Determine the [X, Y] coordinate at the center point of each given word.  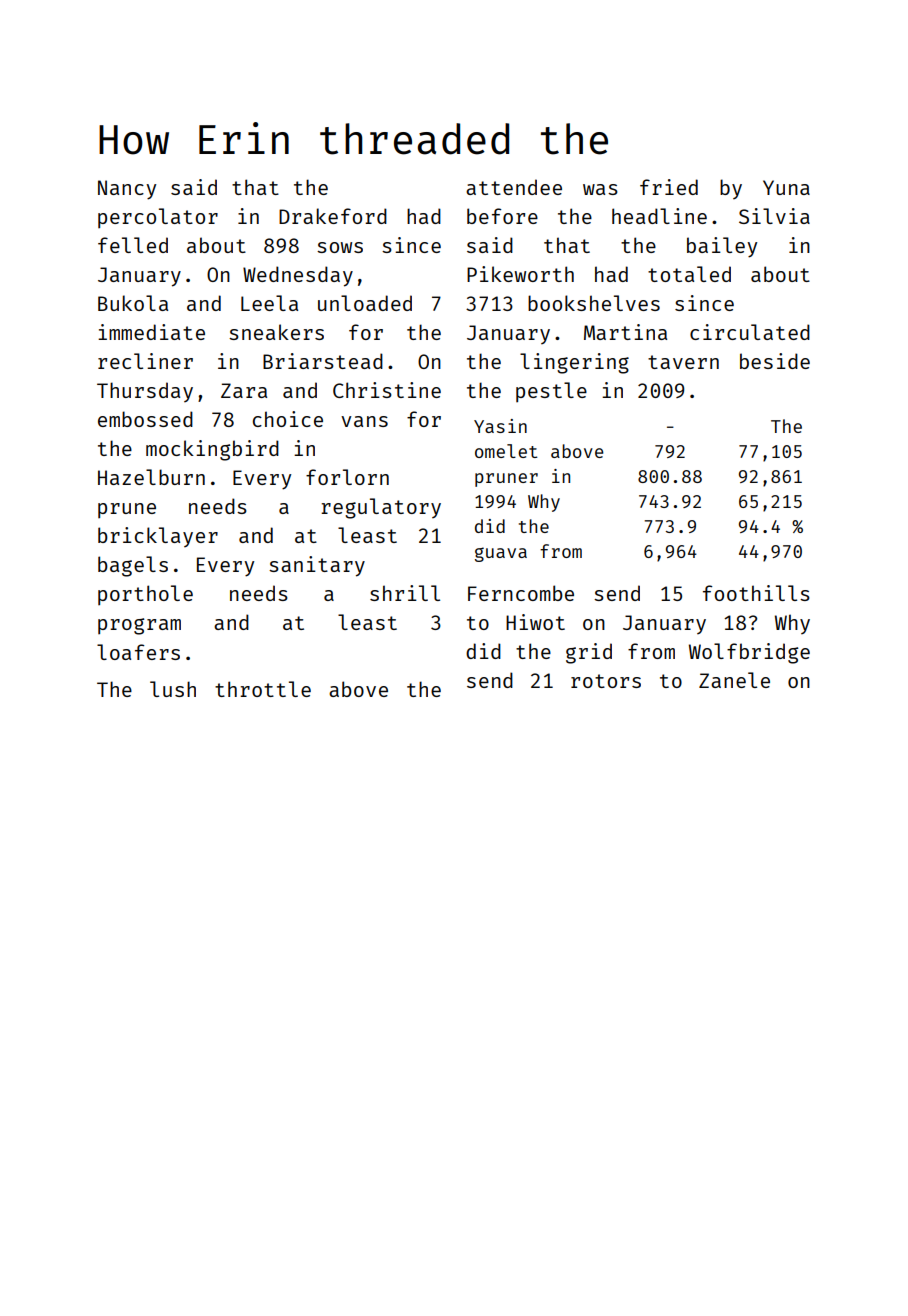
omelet [506, 451]
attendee [514, 187]
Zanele [734, 680]
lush [173, 689]
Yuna [786, 187]
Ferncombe [521, 593]
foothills [756, 593]
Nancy [127, 190]
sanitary [317, 566]
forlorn [347, 477]
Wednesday [298, 276]
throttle [263, 689]
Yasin [500, 426]
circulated [750, 332]
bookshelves [594, 303]
